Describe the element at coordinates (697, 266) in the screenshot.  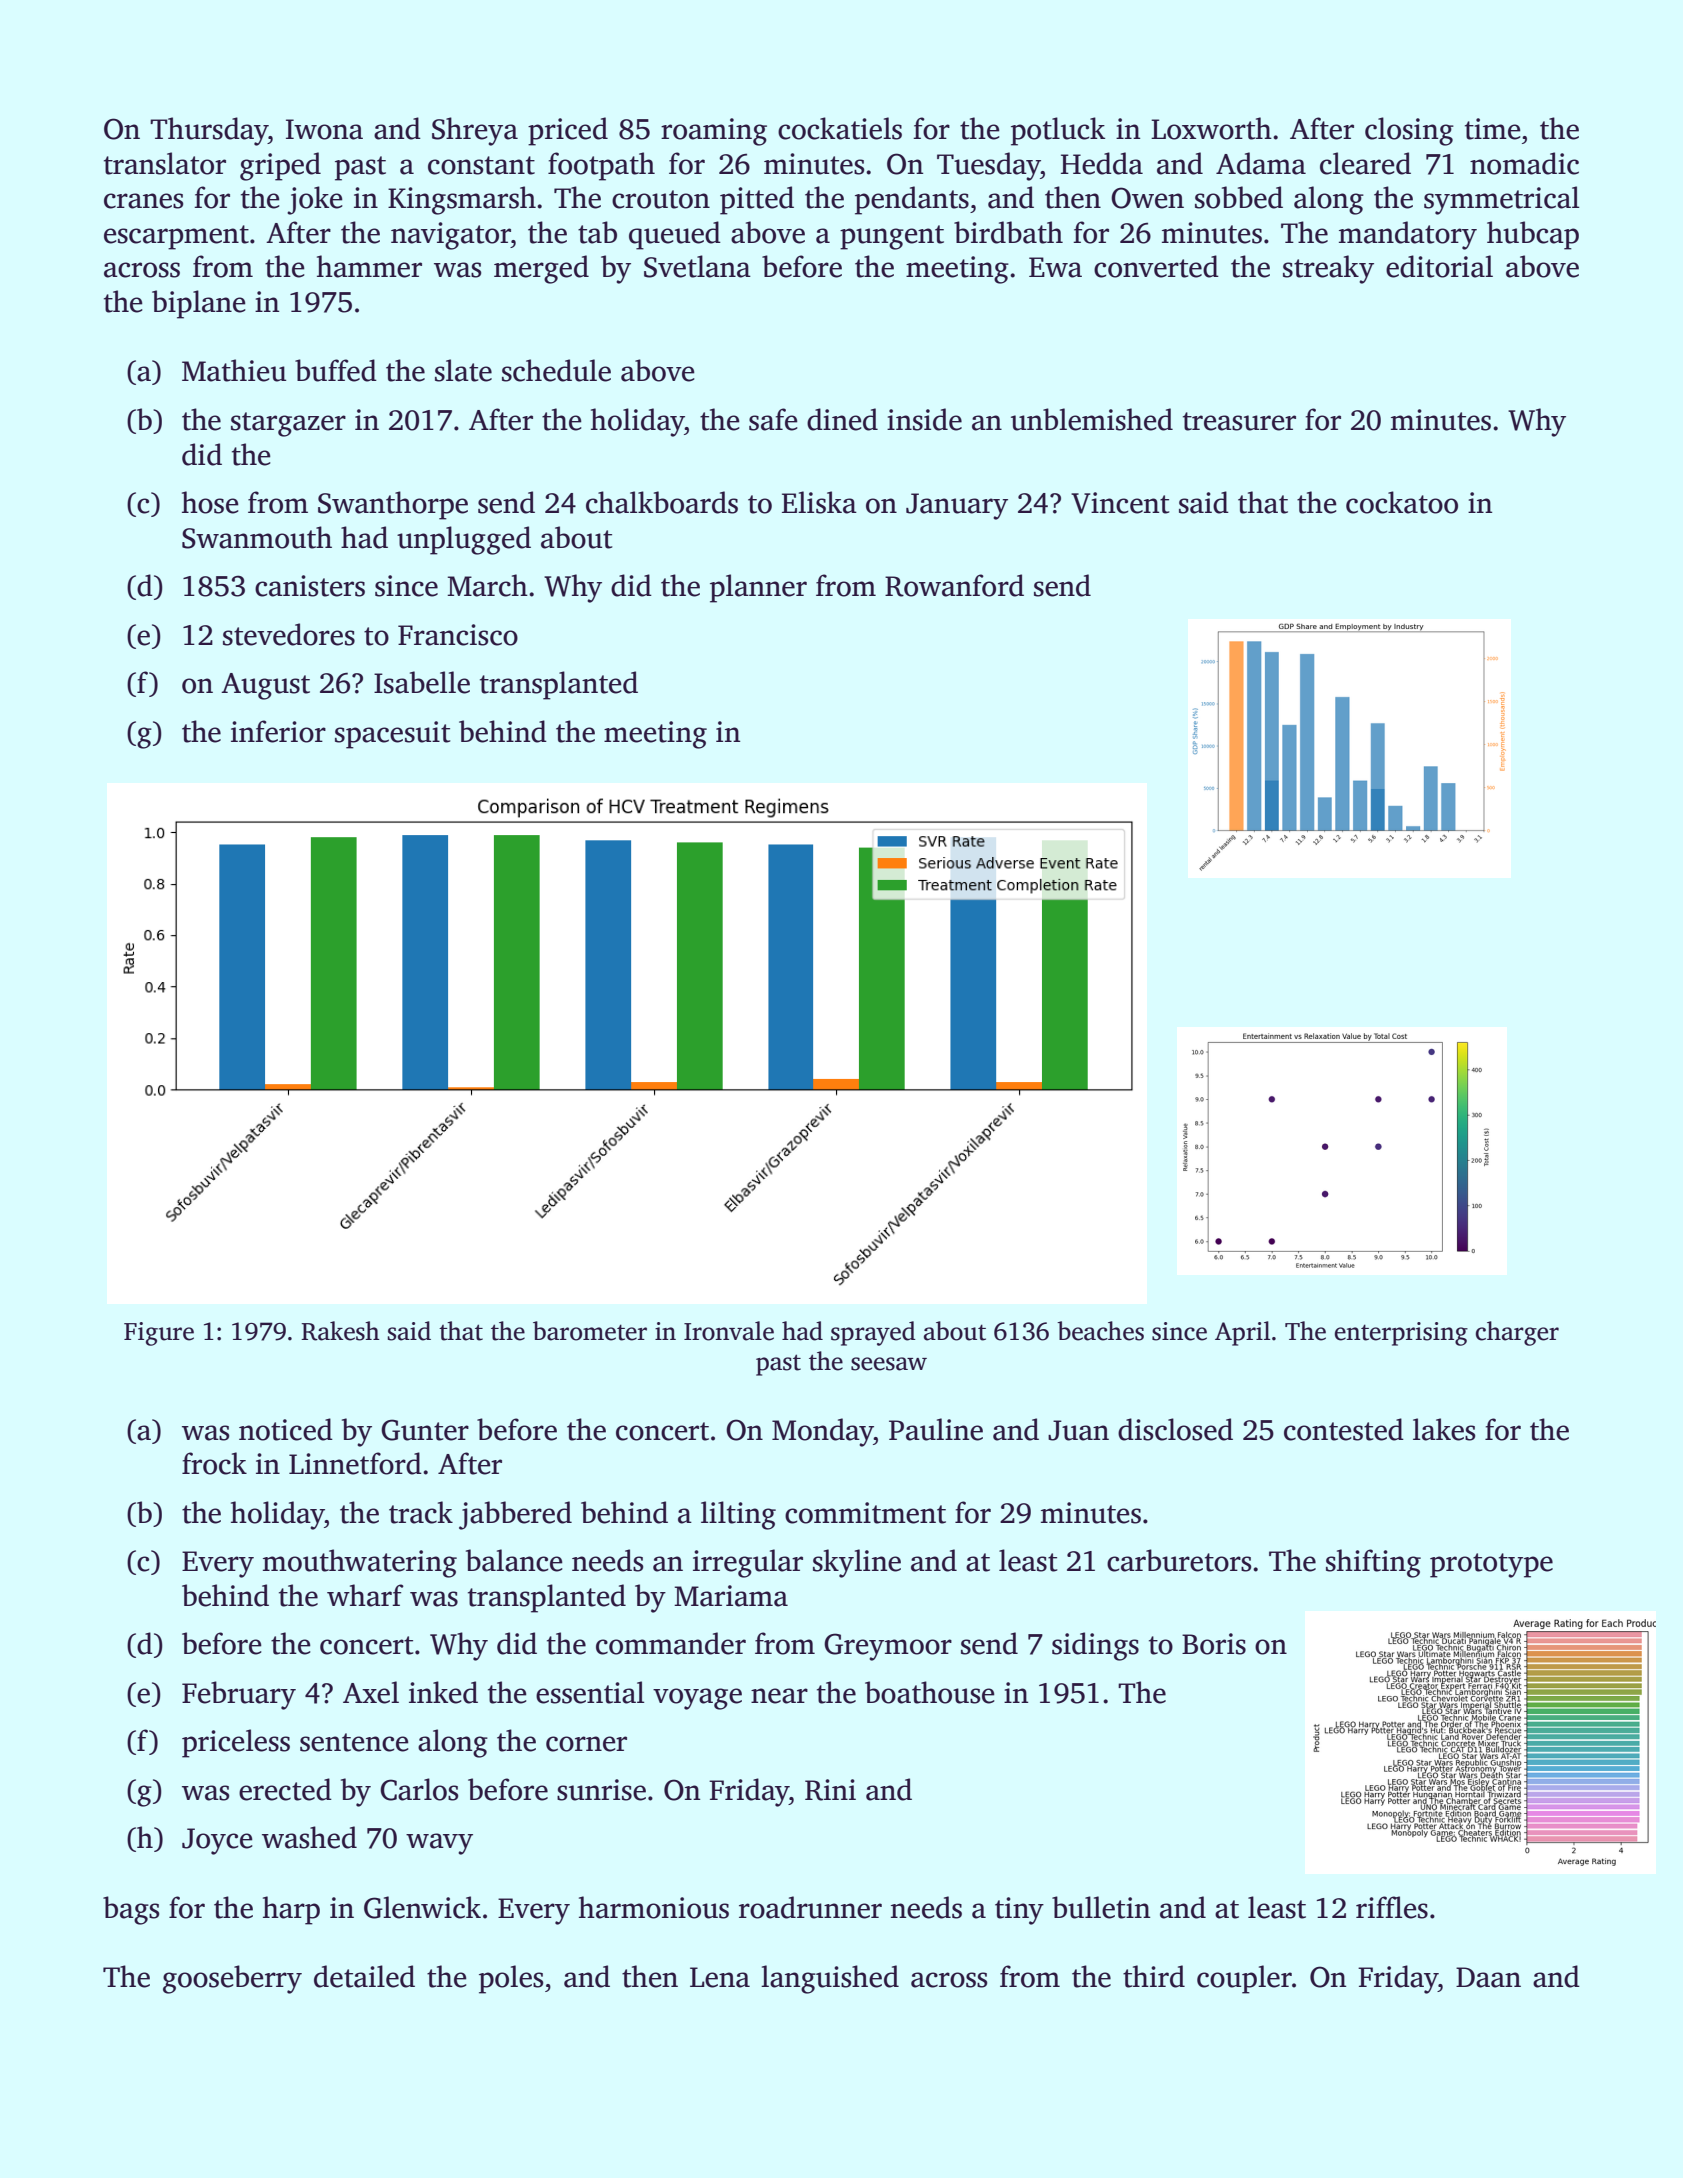
I see `Svetlana` at that location.
